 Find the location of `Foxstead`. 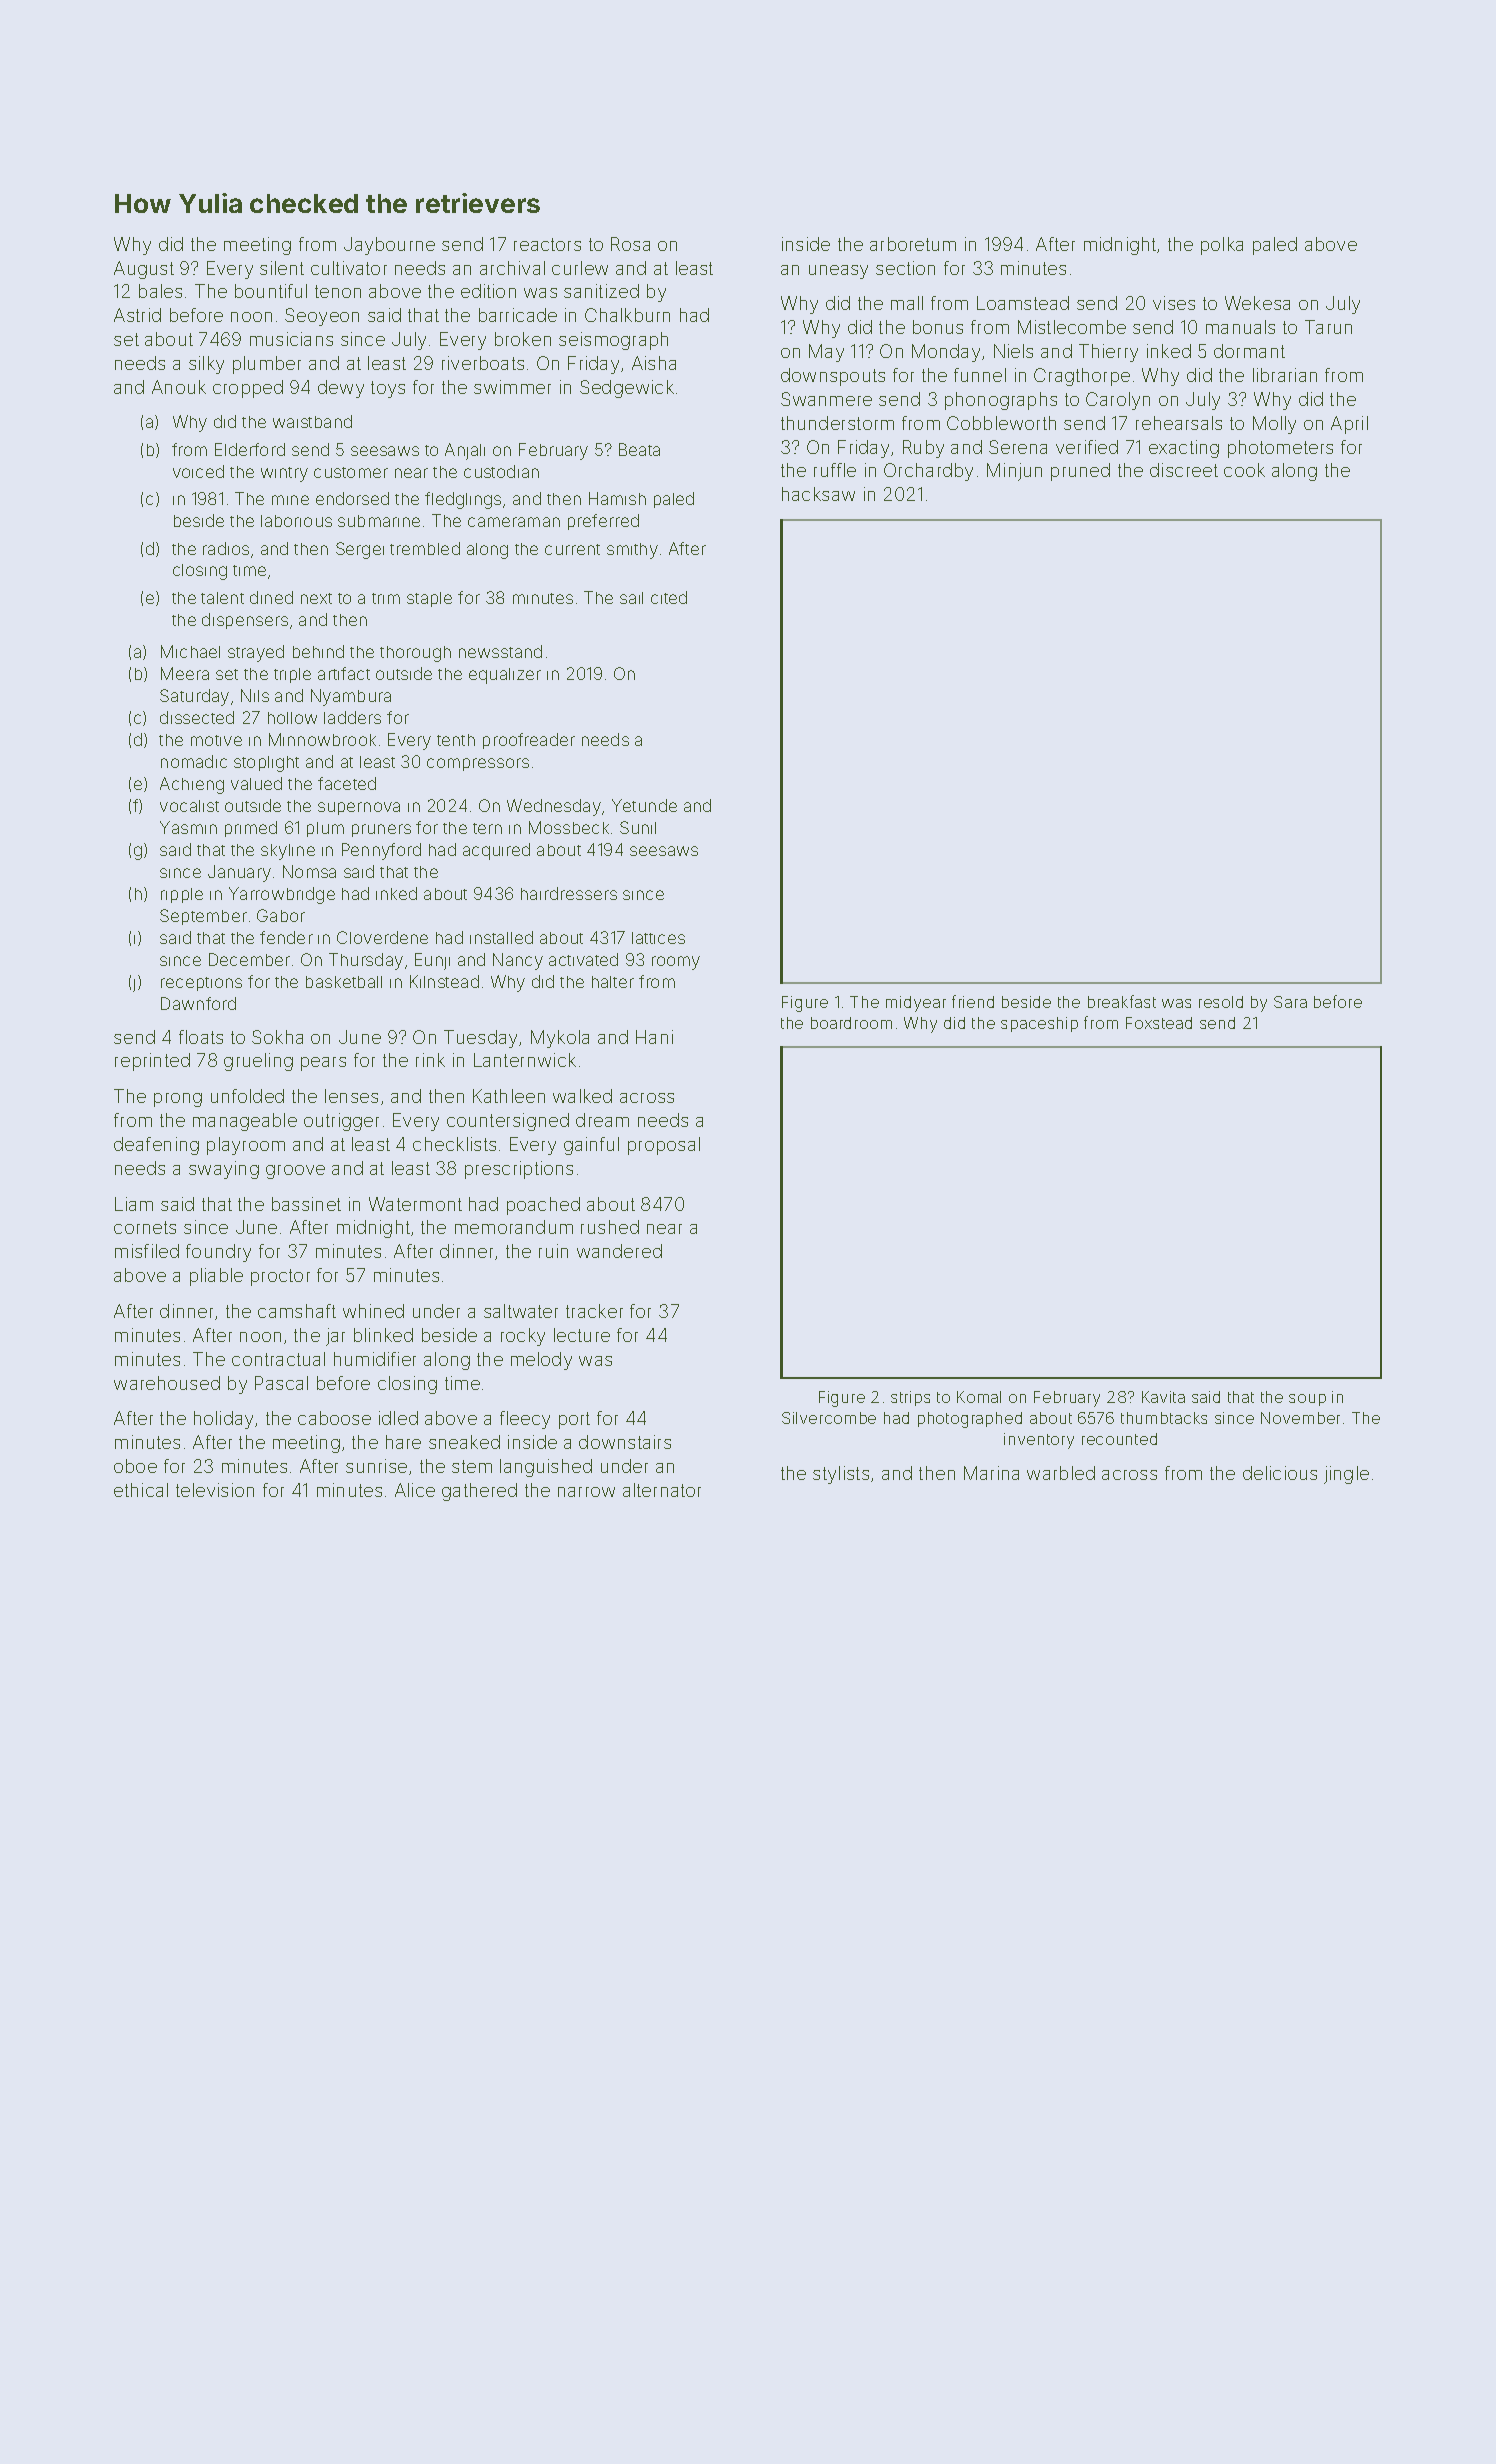

Foxstead is located at coordinates (1159, 1023).
